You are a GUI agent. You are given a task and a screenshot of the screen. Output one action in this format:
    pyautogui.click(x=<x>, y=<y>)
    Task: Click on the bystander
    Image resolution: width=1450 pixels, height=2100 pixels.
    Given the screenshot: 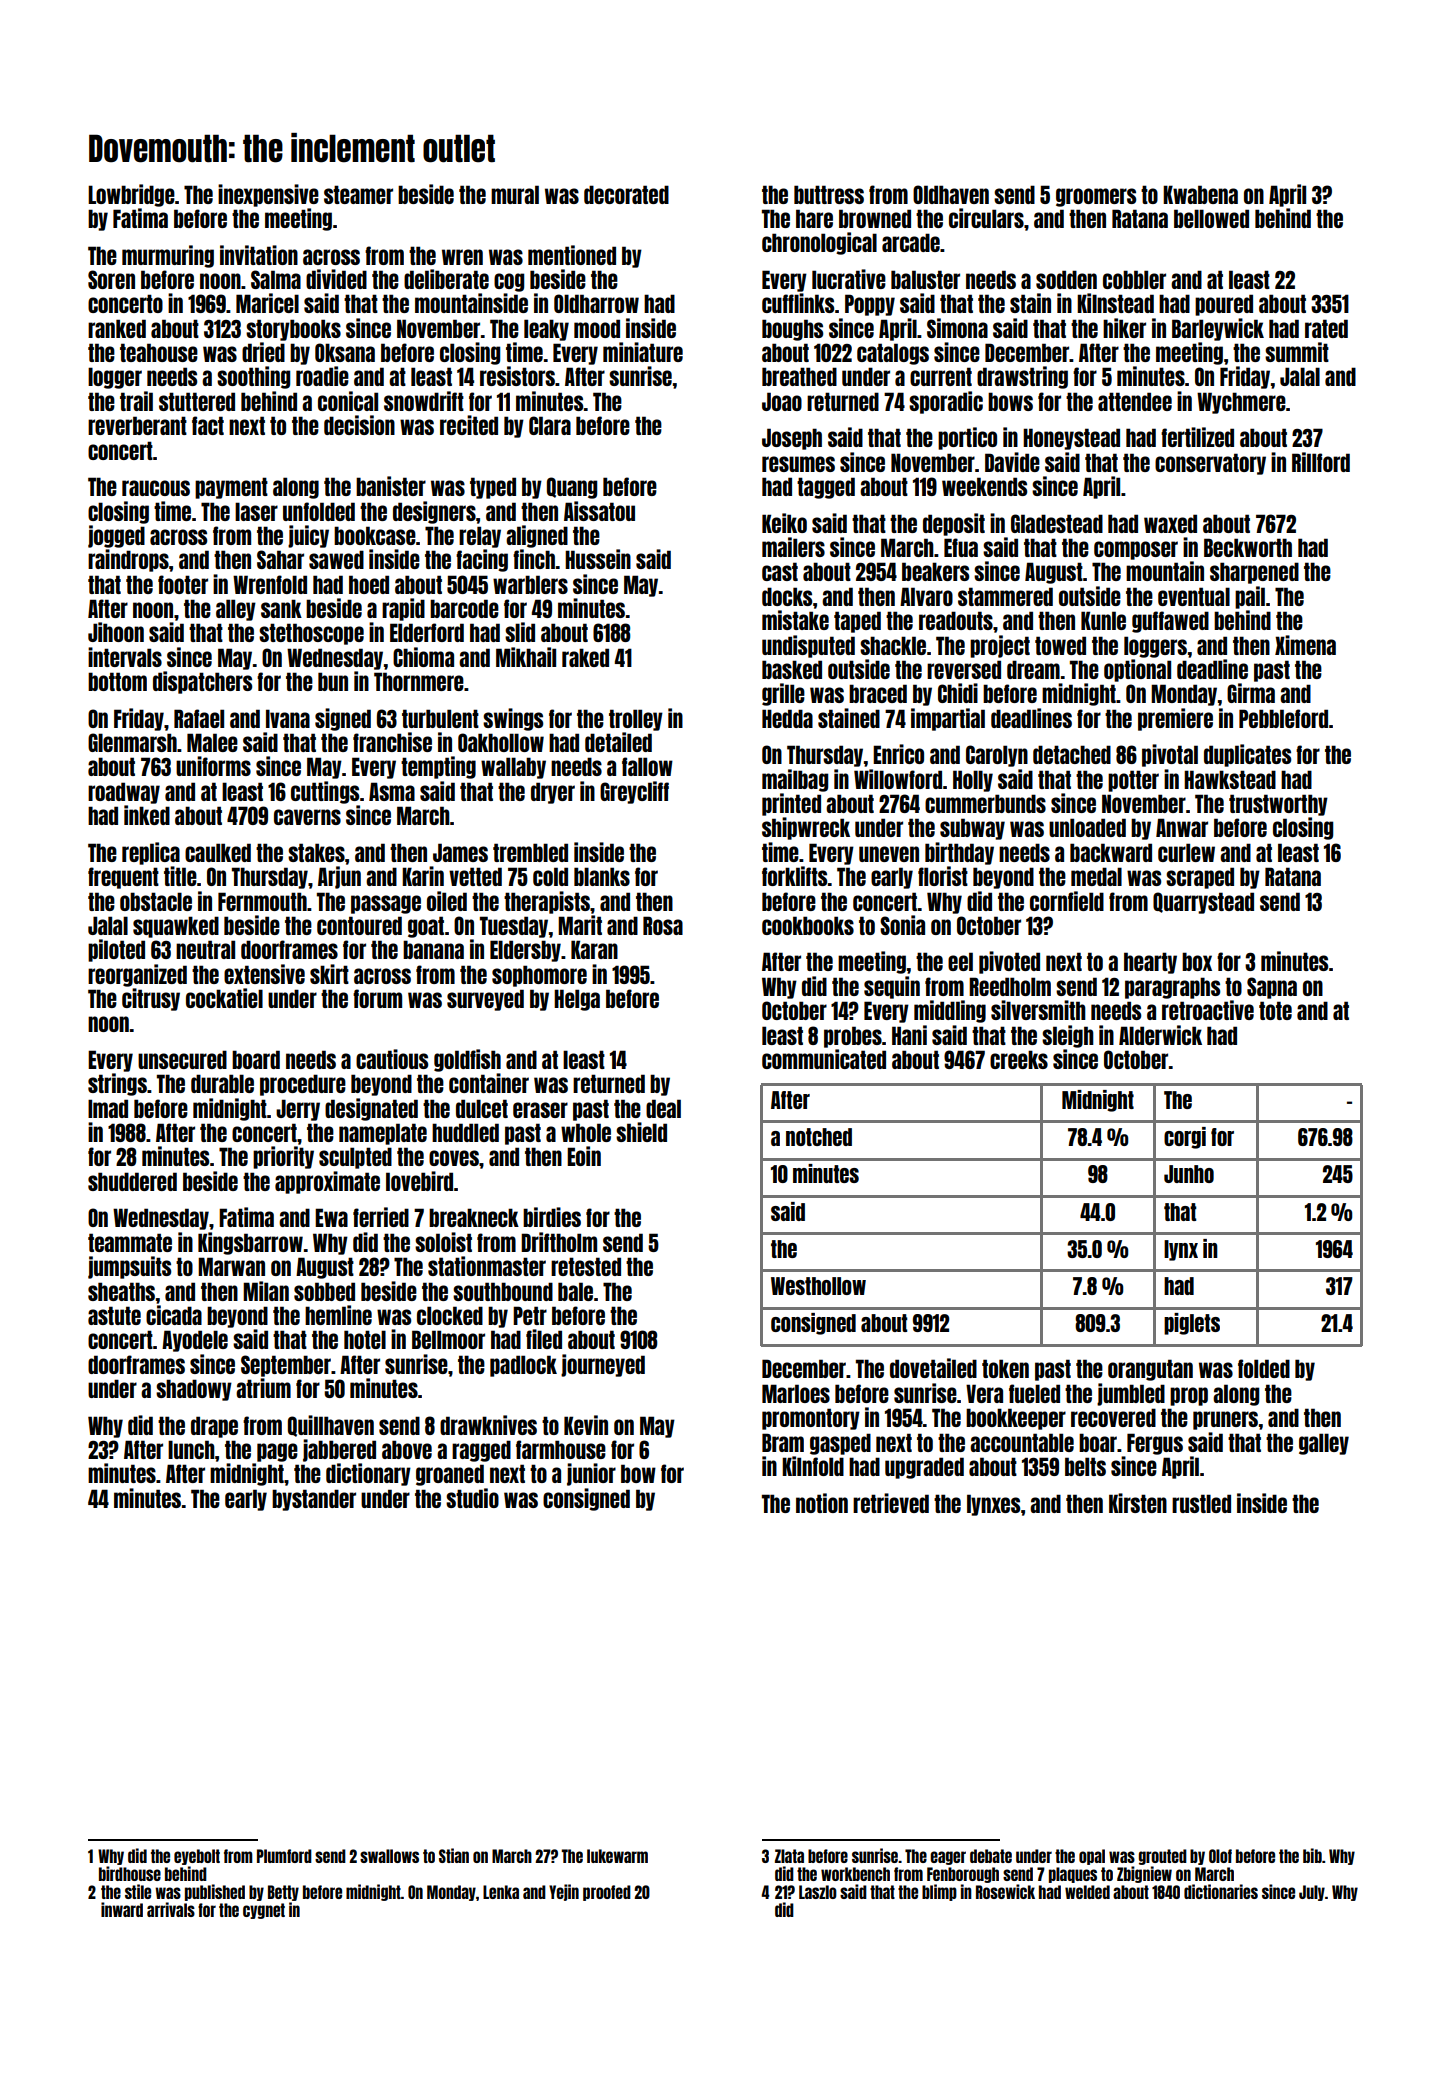 What is the action you would take?
    pyautogui.click(x=314, y=1500)
